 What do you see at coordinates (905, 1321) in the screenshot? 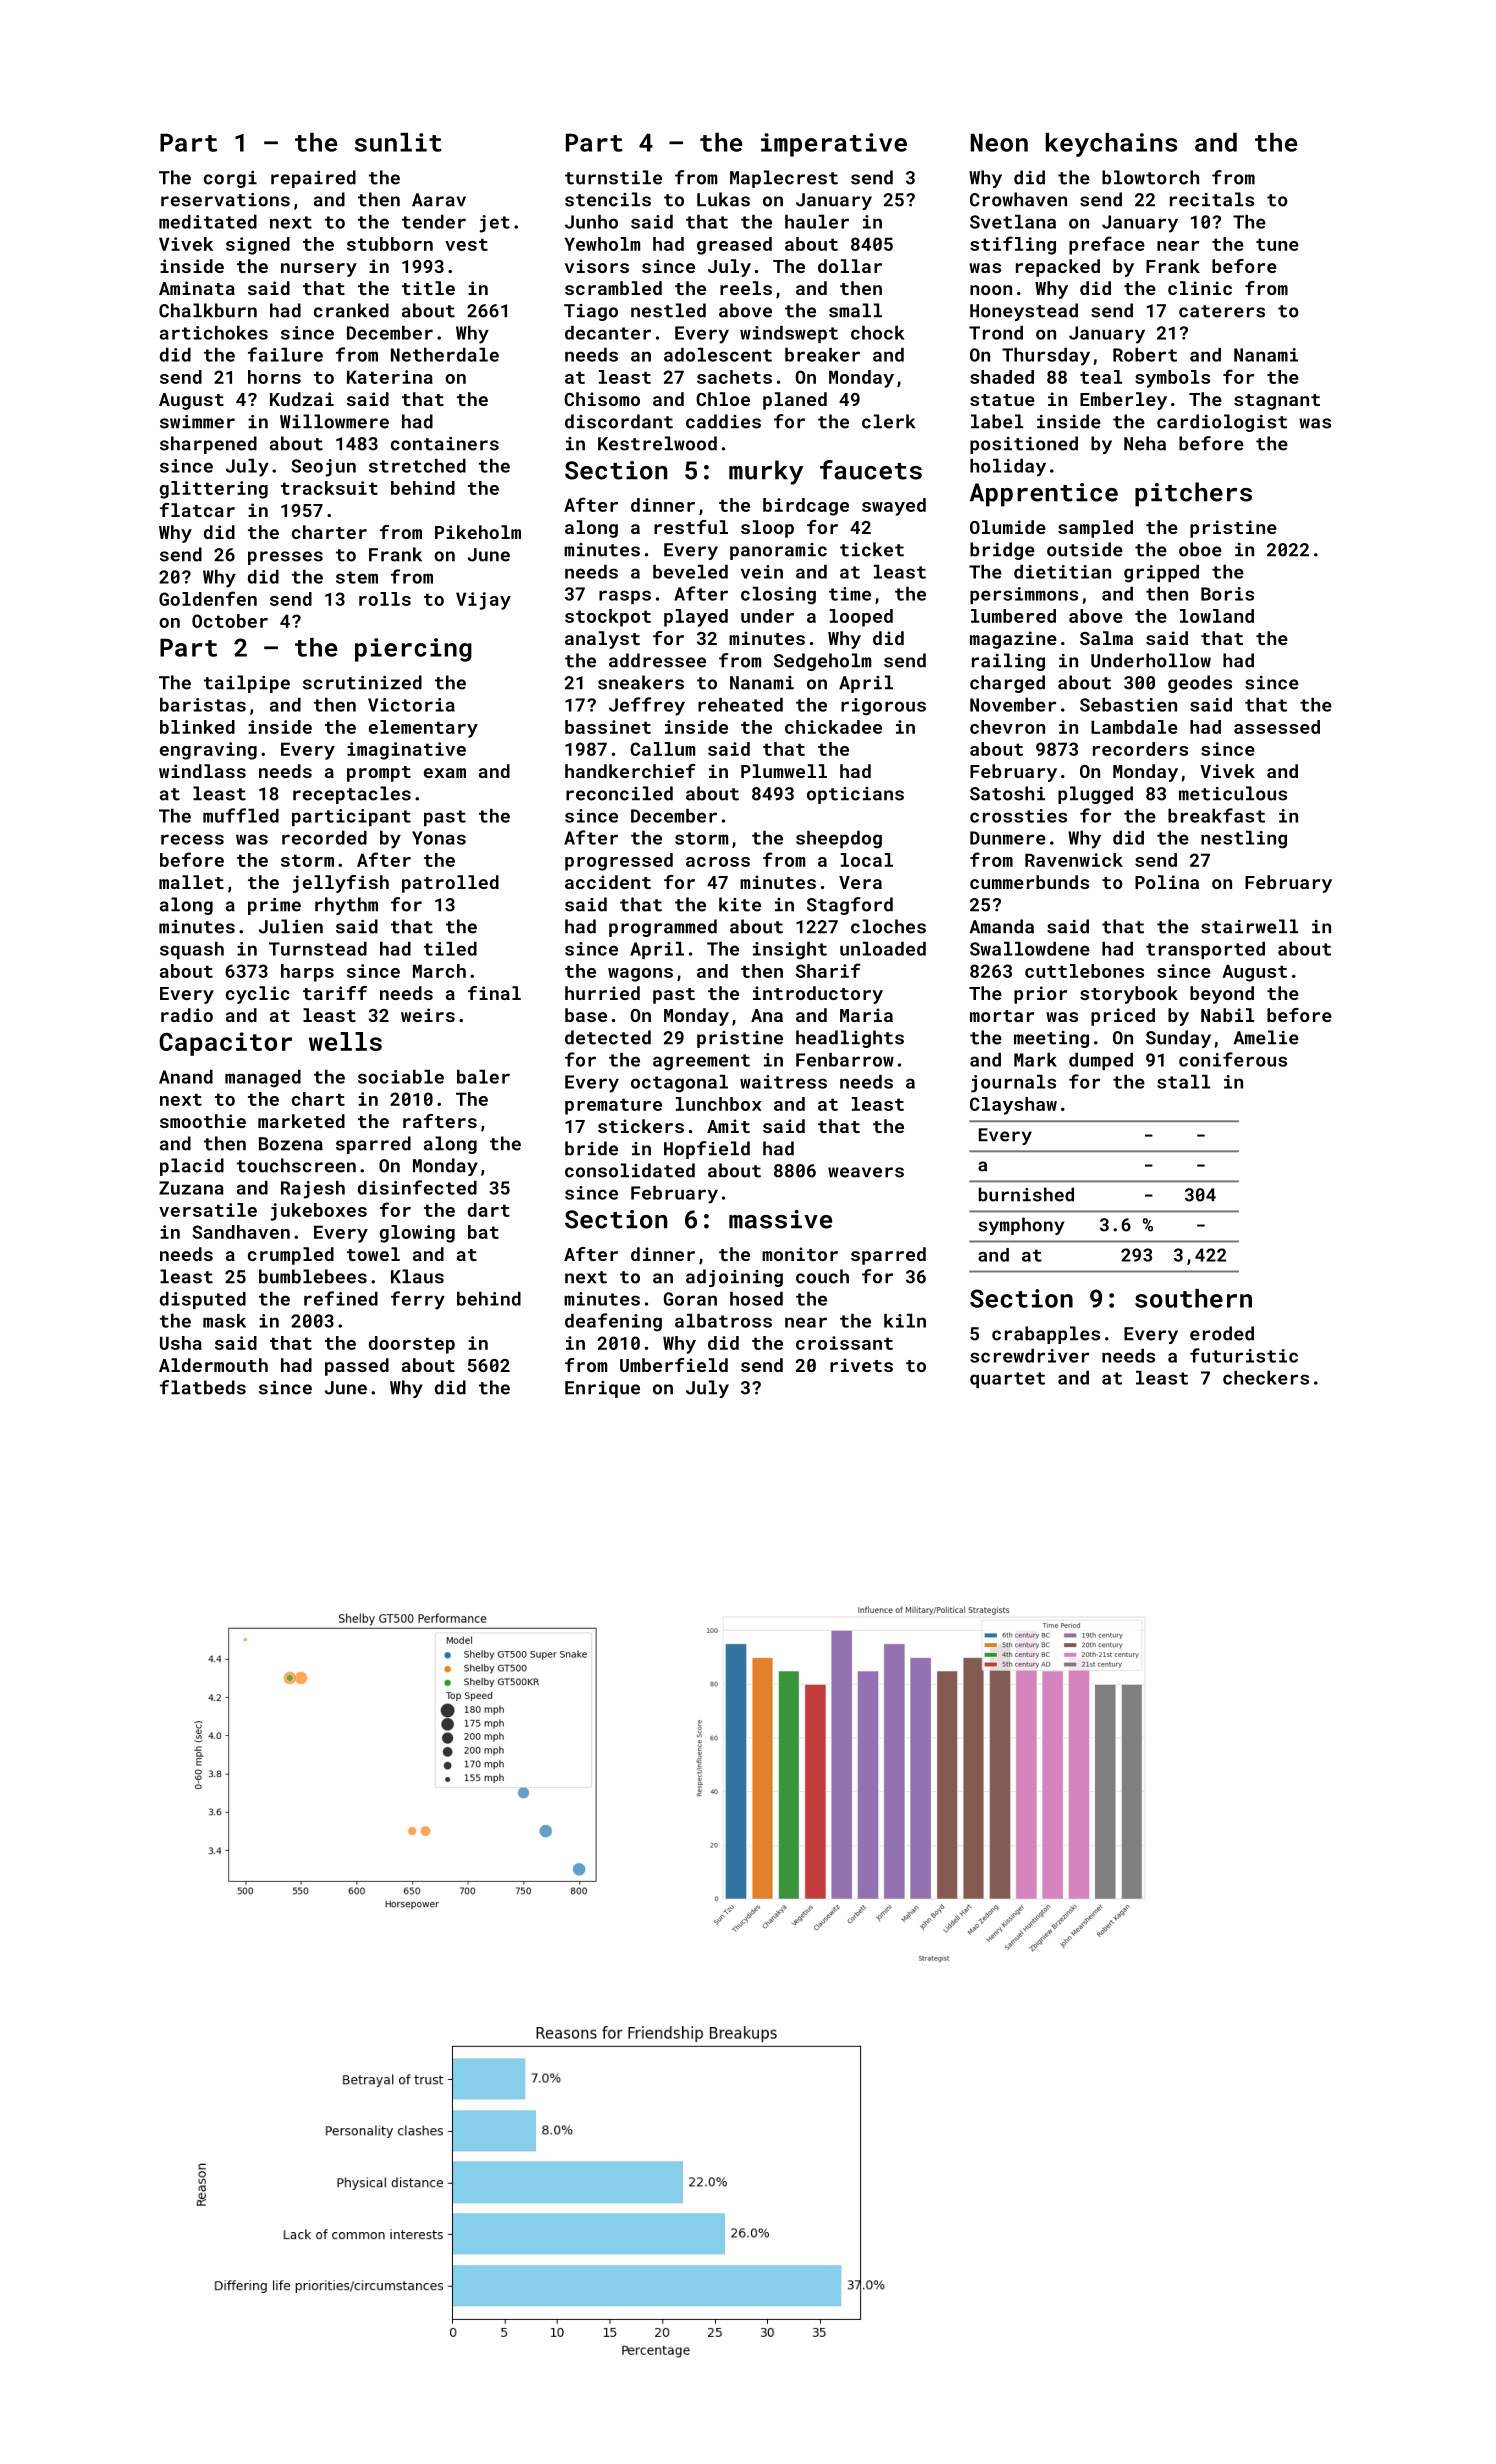
I see `kiln` at bounding box center [905, 1321].
